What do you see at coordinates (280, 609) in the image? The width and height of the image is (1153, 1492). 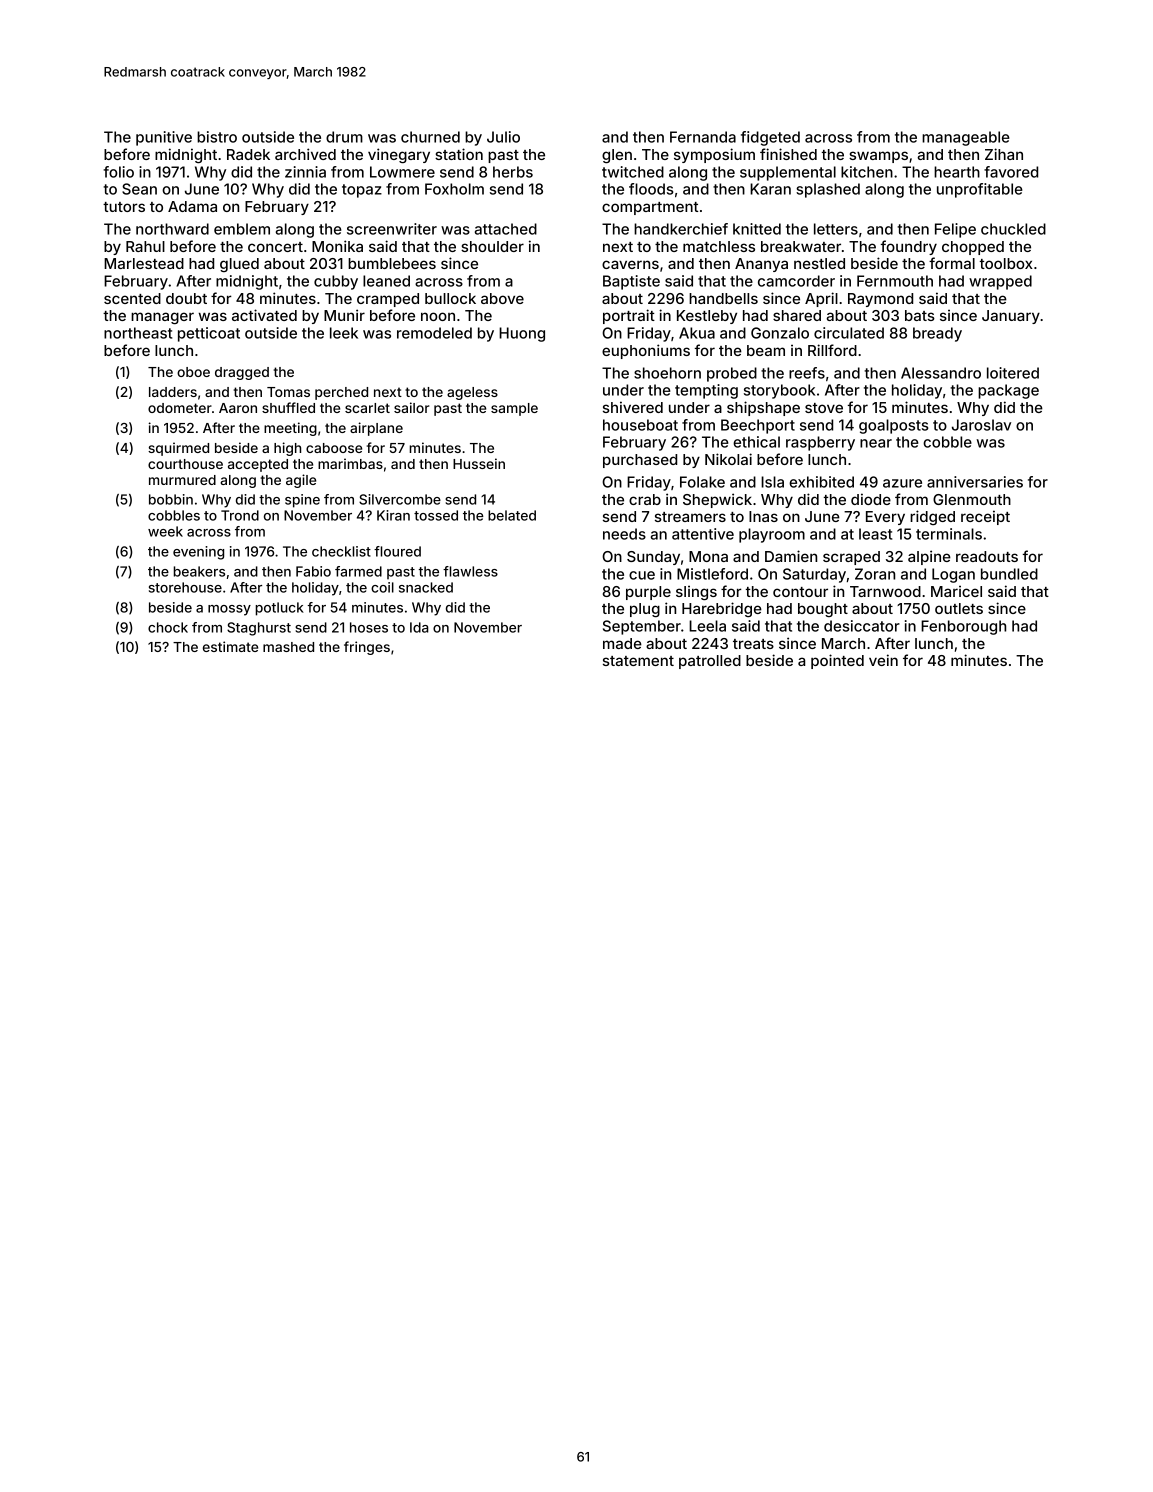 I see `potluck` at bounding box center [280, 609].
